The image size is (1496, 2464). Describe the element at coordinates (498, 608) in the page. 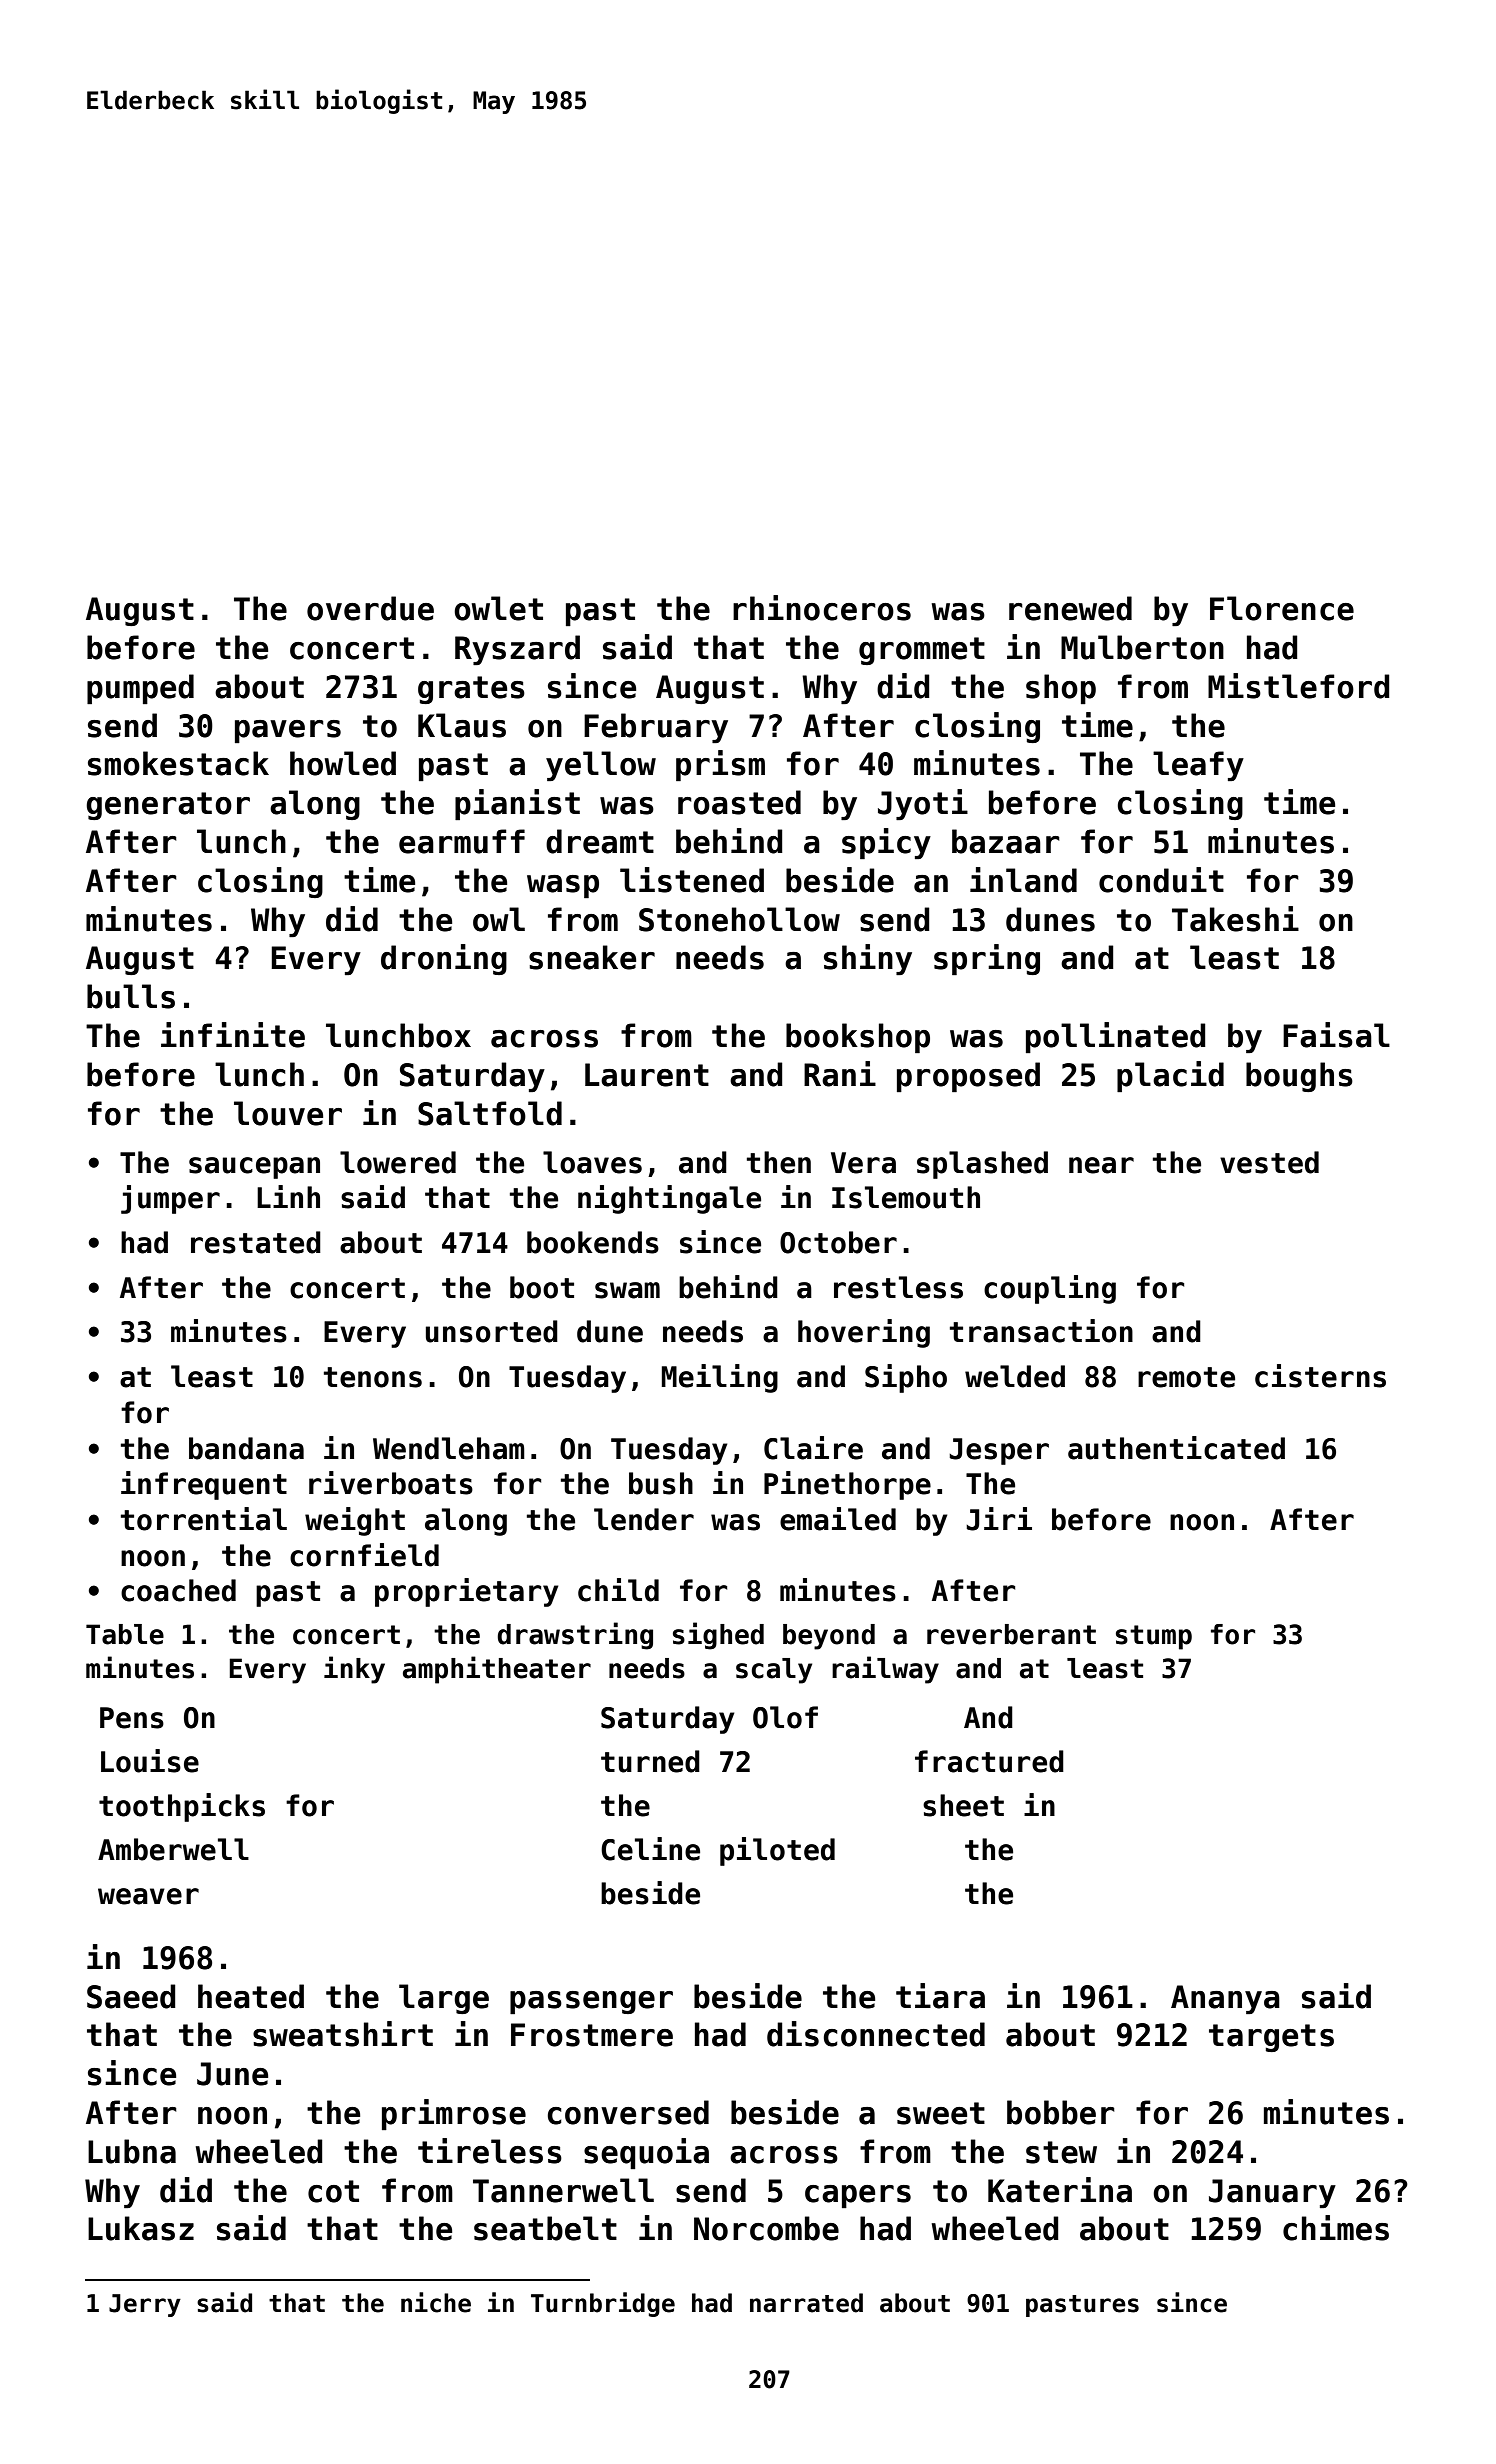

I see `owlet` at that location.
